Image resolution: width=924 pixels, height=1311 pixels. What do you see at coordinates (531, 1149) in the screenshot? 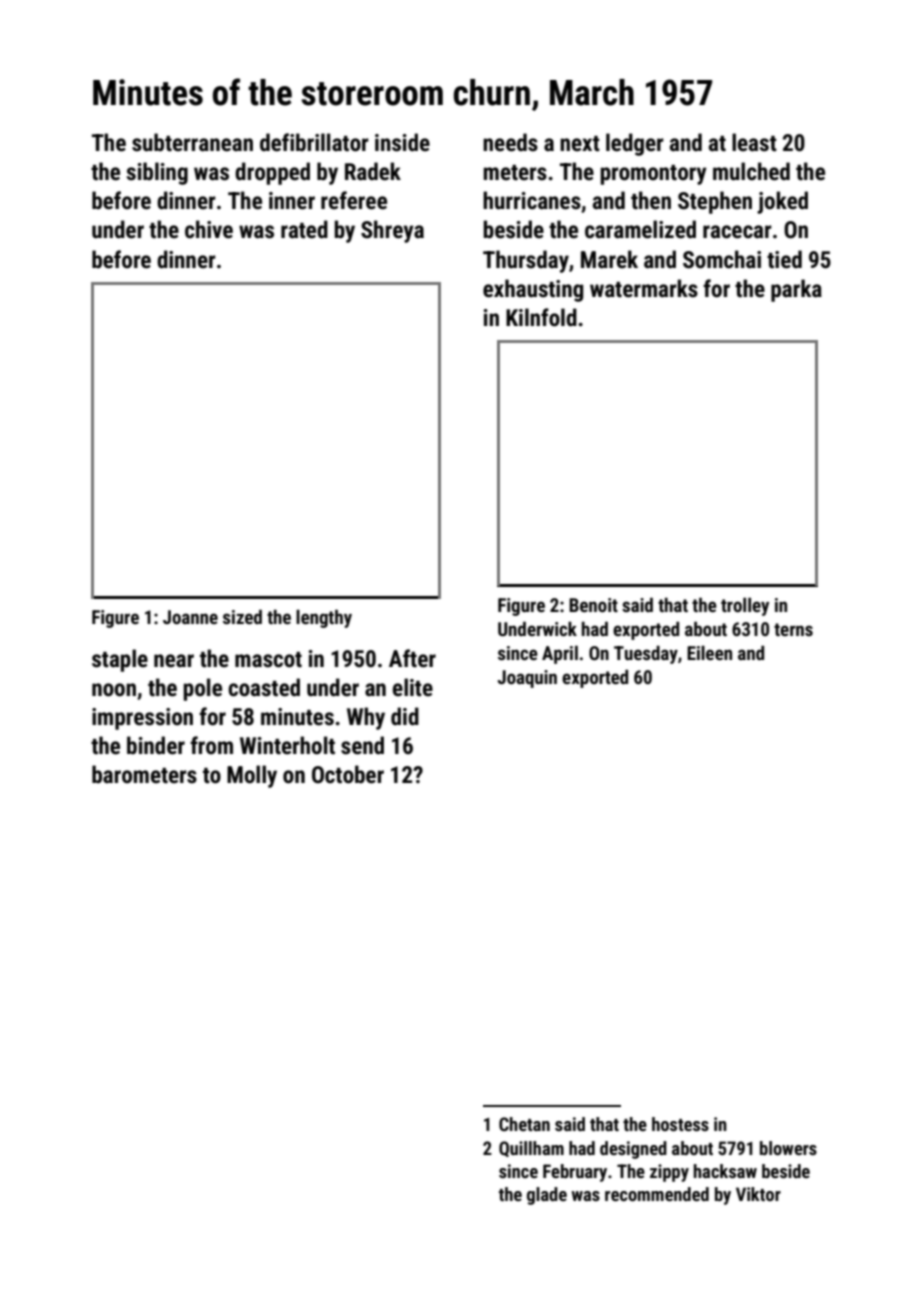
I see `Quillham` at bounding box center [531, 1149].
